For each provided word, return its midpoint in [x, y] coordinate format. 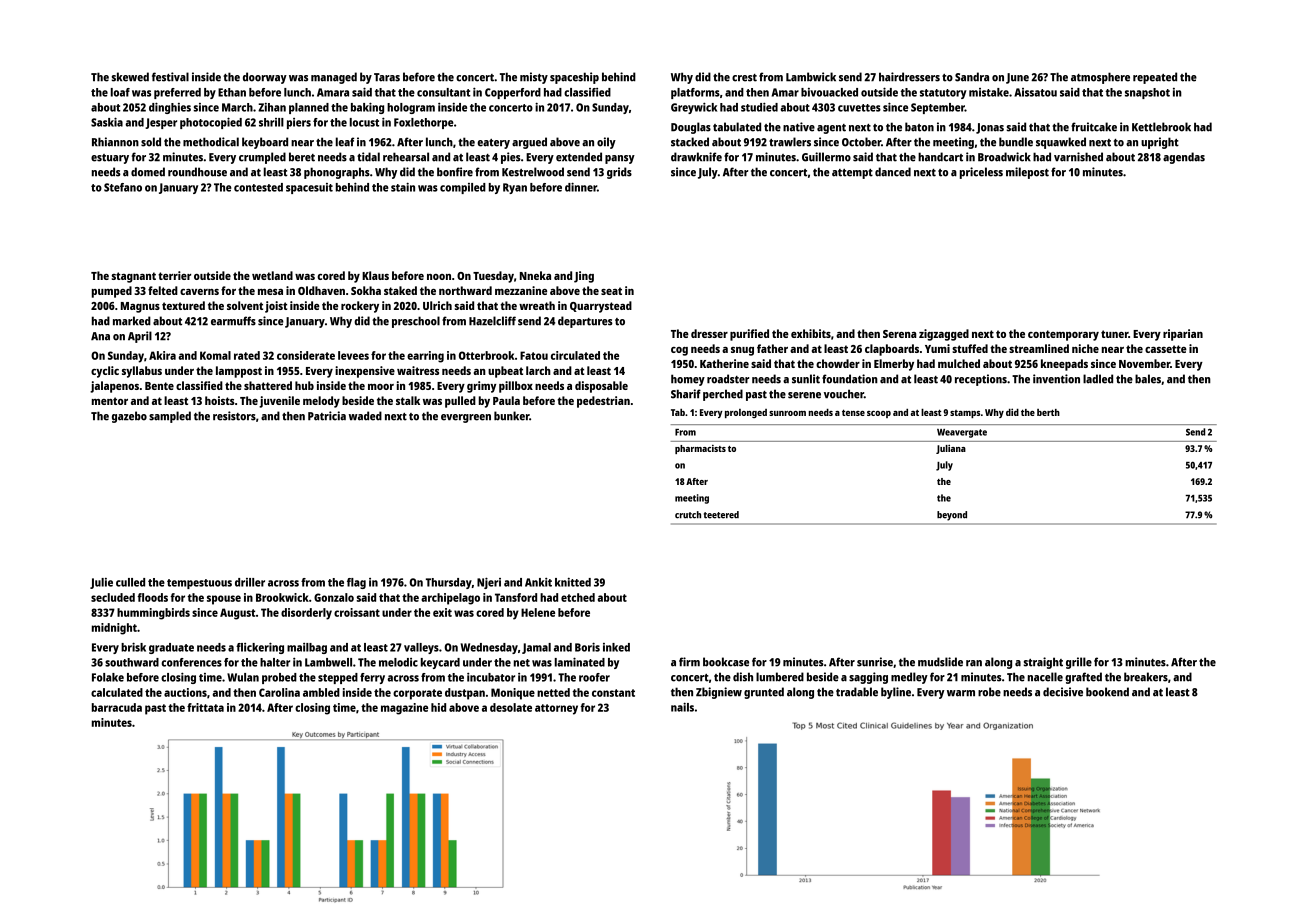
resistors [234, 416]
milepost [1027, 173]
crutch [688, 515]
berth [1048, 412]
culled [130, 582]
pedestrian [603, 402]
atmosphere [1100, 78]
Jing [584, 277]
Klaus [375, 275]
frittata [205, 707]
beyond [952, 516]
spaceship [574, 78]
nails [682, 707]
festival [170, 77]
